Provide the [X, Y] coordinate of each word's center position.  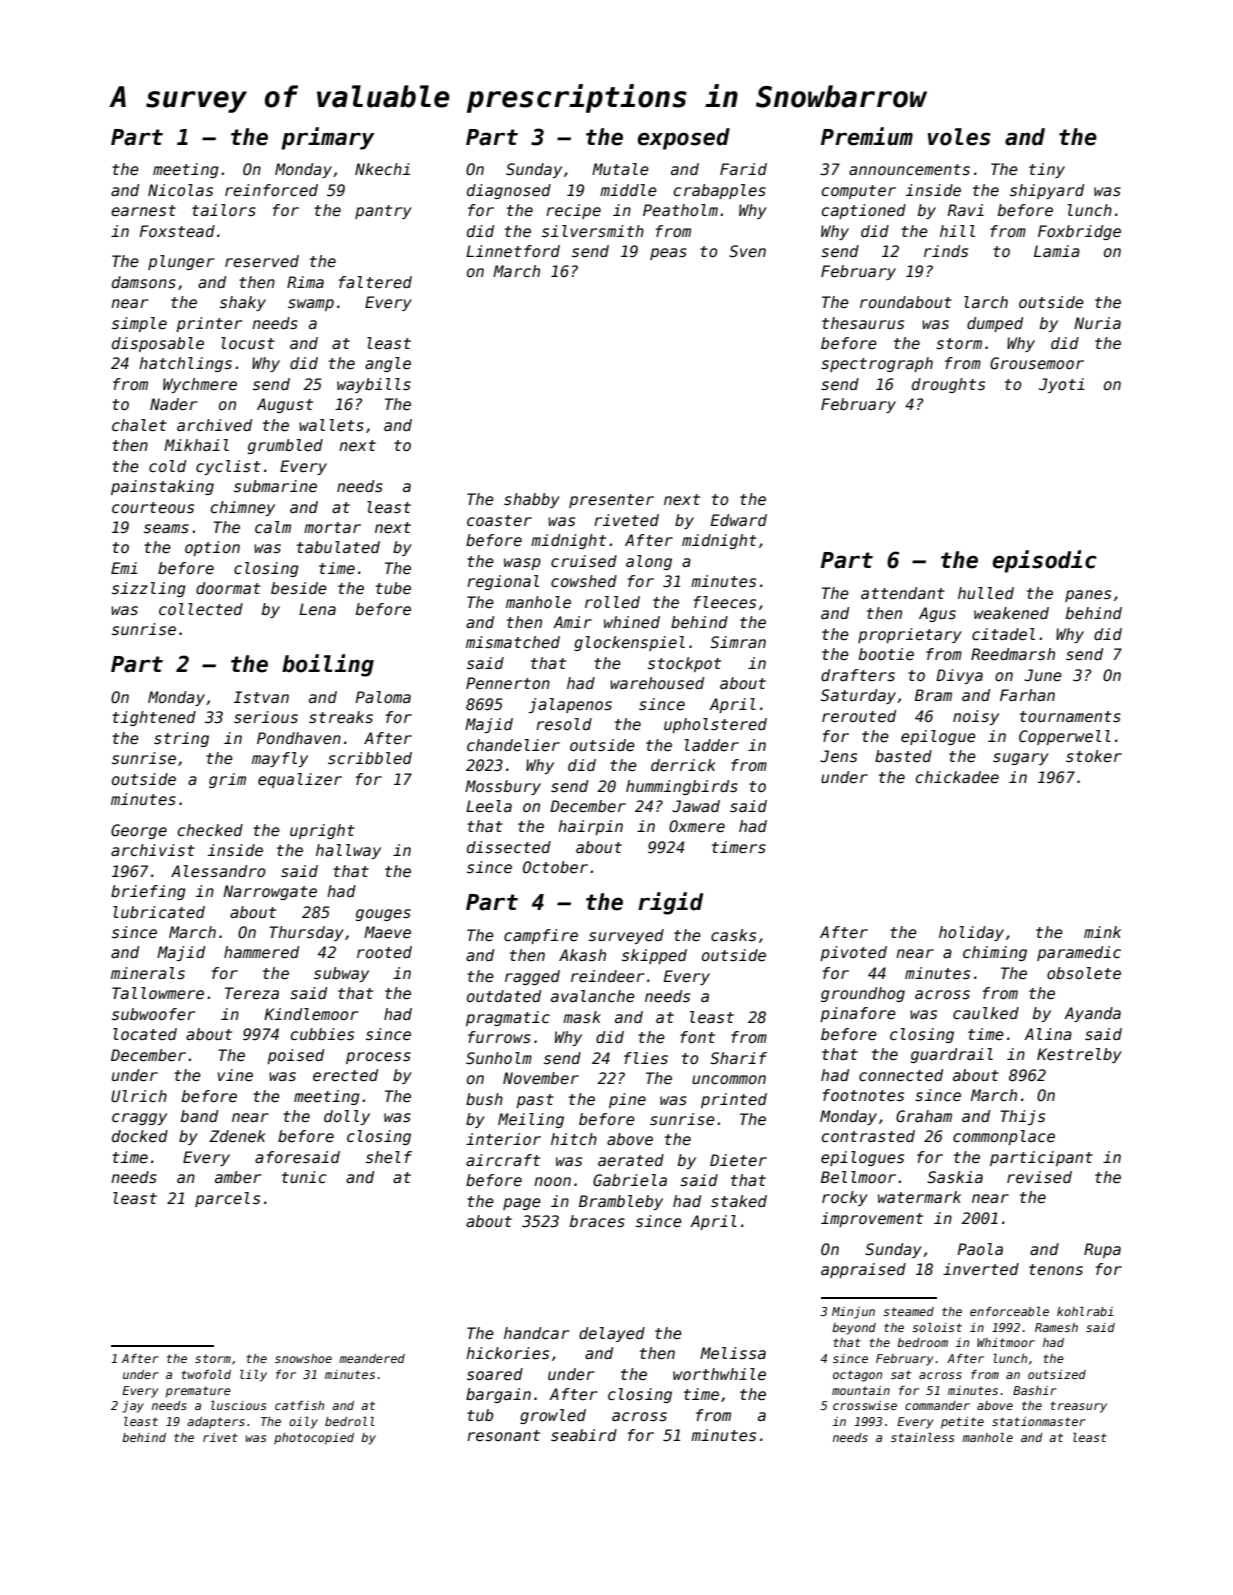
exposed [683, 139]
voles [959, 137]
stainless [922, 1437]
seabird [584, 1435]
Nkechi [382, 169]
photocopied [314, 1439]
